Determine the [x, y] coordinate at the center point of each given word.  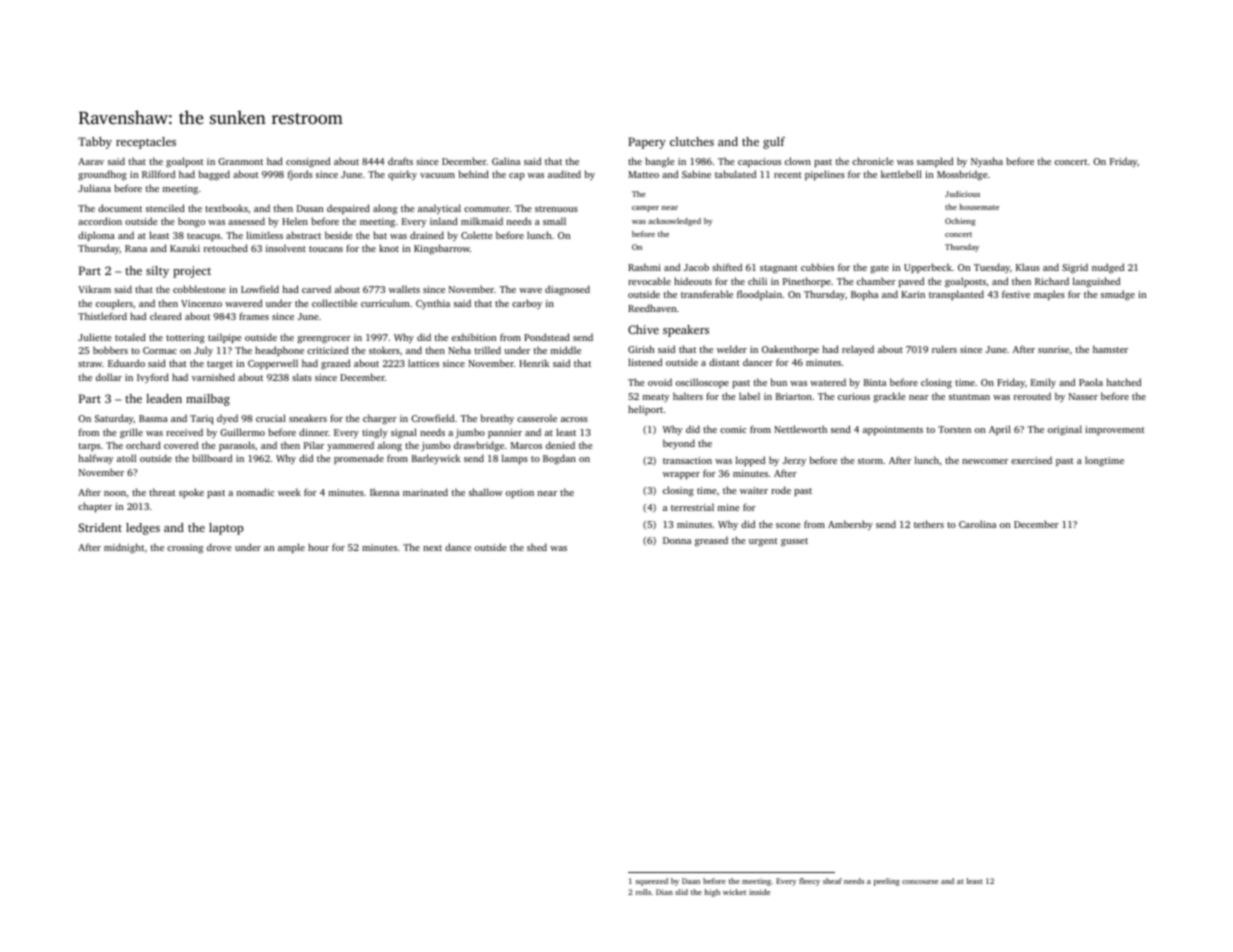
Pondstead [547, 337]
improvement [1115, 430]
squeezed [652, 882]
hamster [1110, 349]
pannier [505, 433]
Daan [691, 881]
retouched [226, 248]
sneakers [308, 418]
